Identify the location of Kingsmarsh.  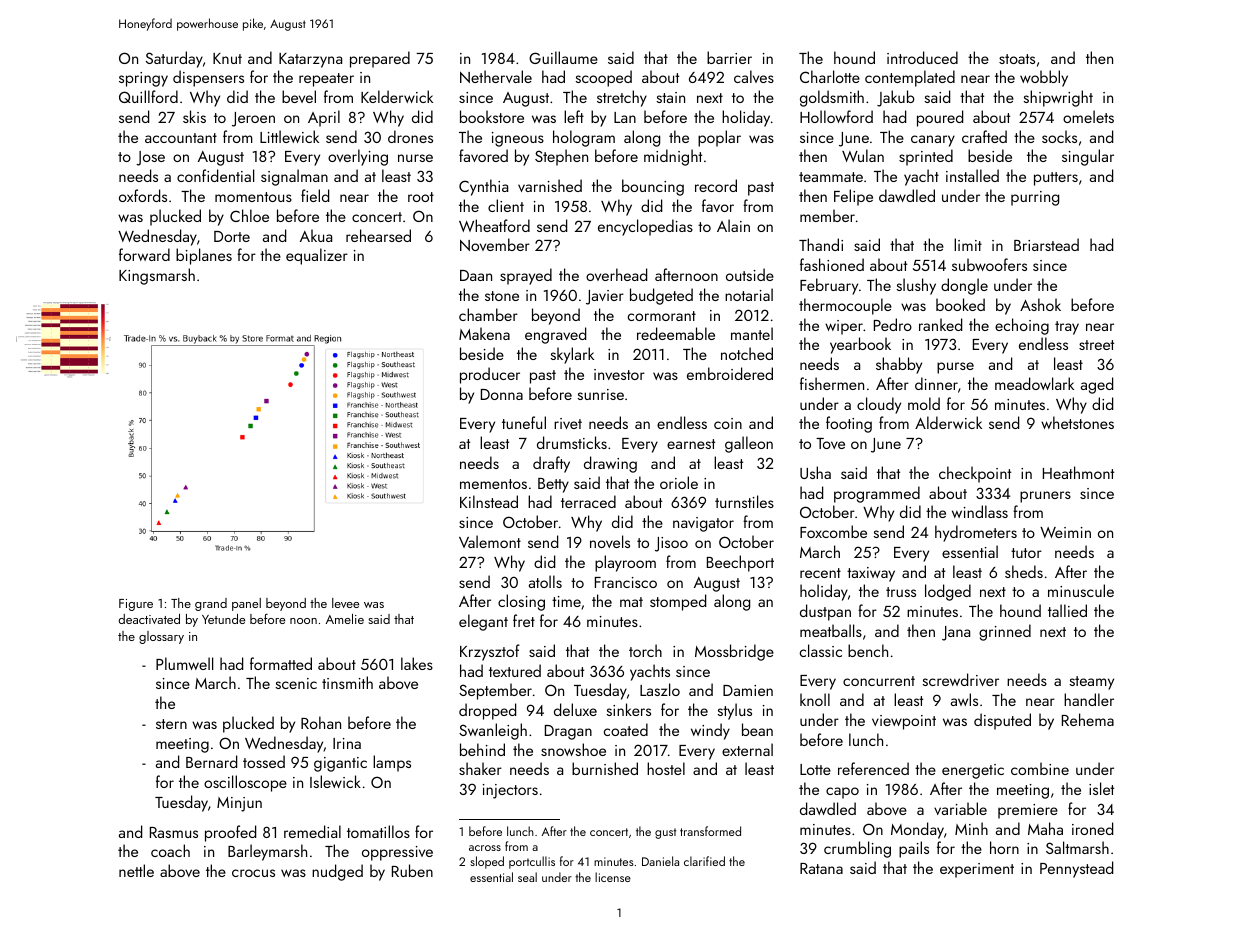
(157, 276).
